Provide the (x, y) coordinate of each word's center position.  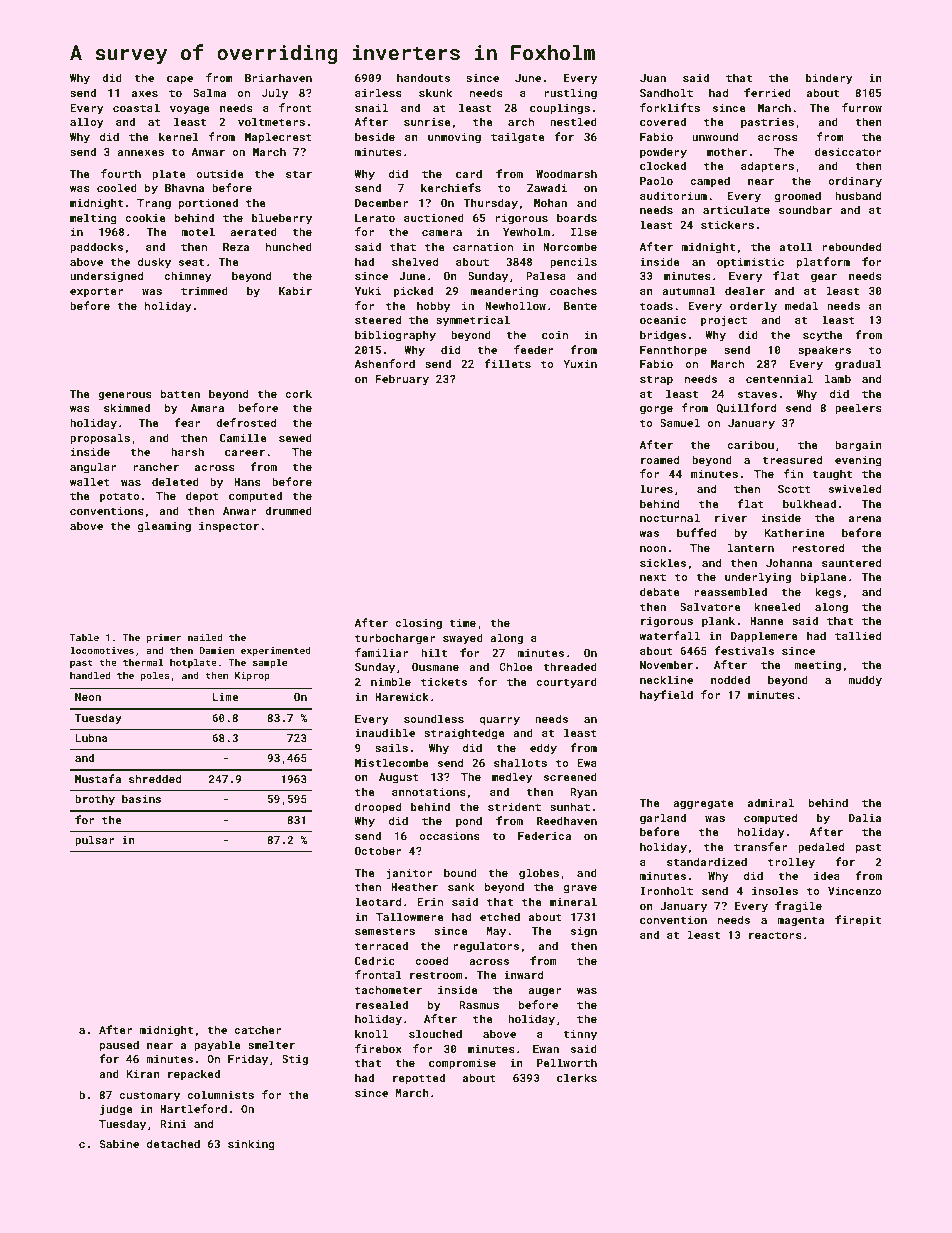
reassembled (731, 591)
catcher (258, 1029)
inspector (229, 527)
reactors (775, 935)
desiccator (848, 151)
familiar (381, 652)
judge (116, 1110)
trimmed (204, 290)
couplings (560, 109)
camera (442, 233)
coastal (136, 107)
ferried (767, 92)
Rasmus (479, 1005)
